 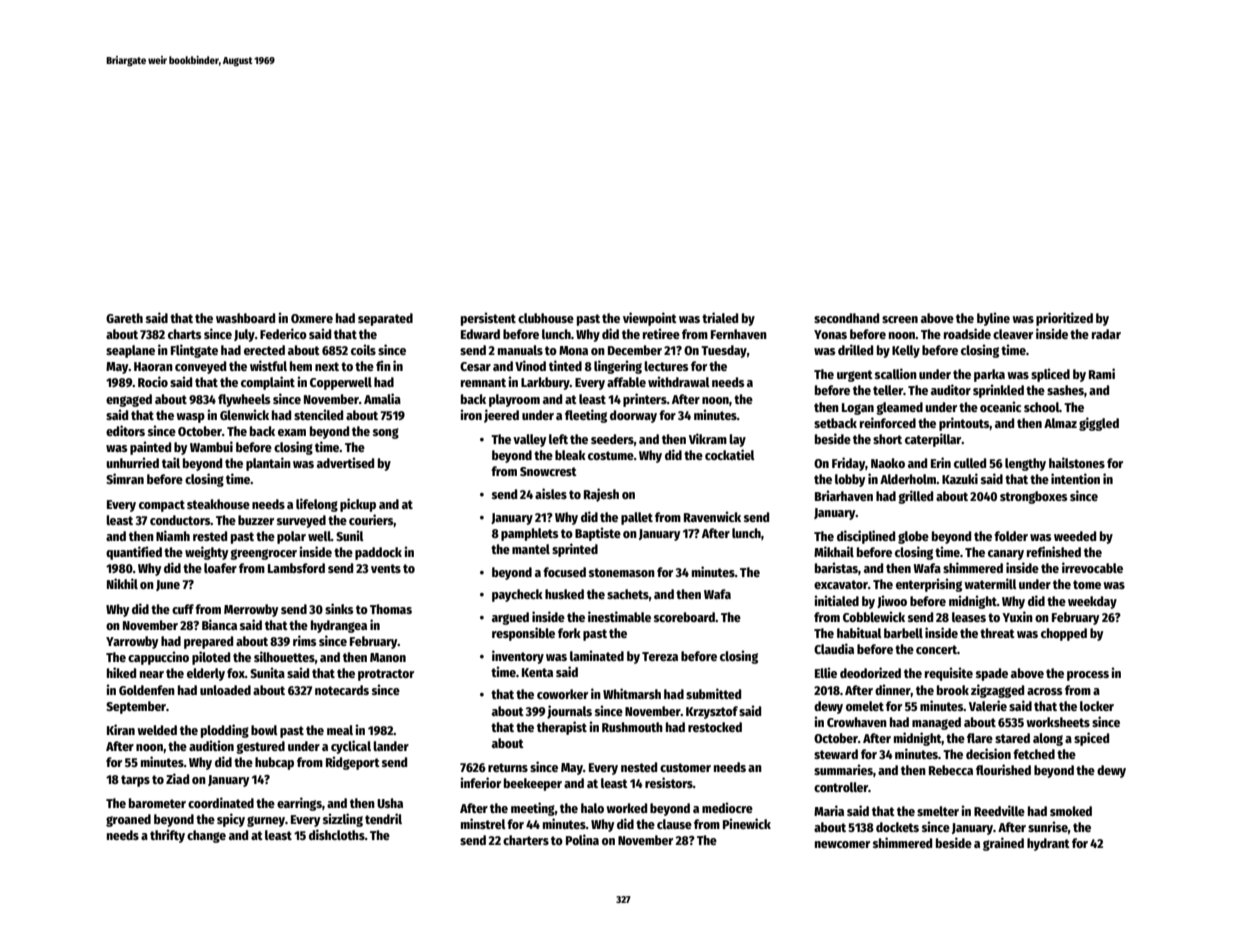 What do you see at coordinates (1064, 319) in the document?
I see `prioritized` at bounding box center [1064, 319].
